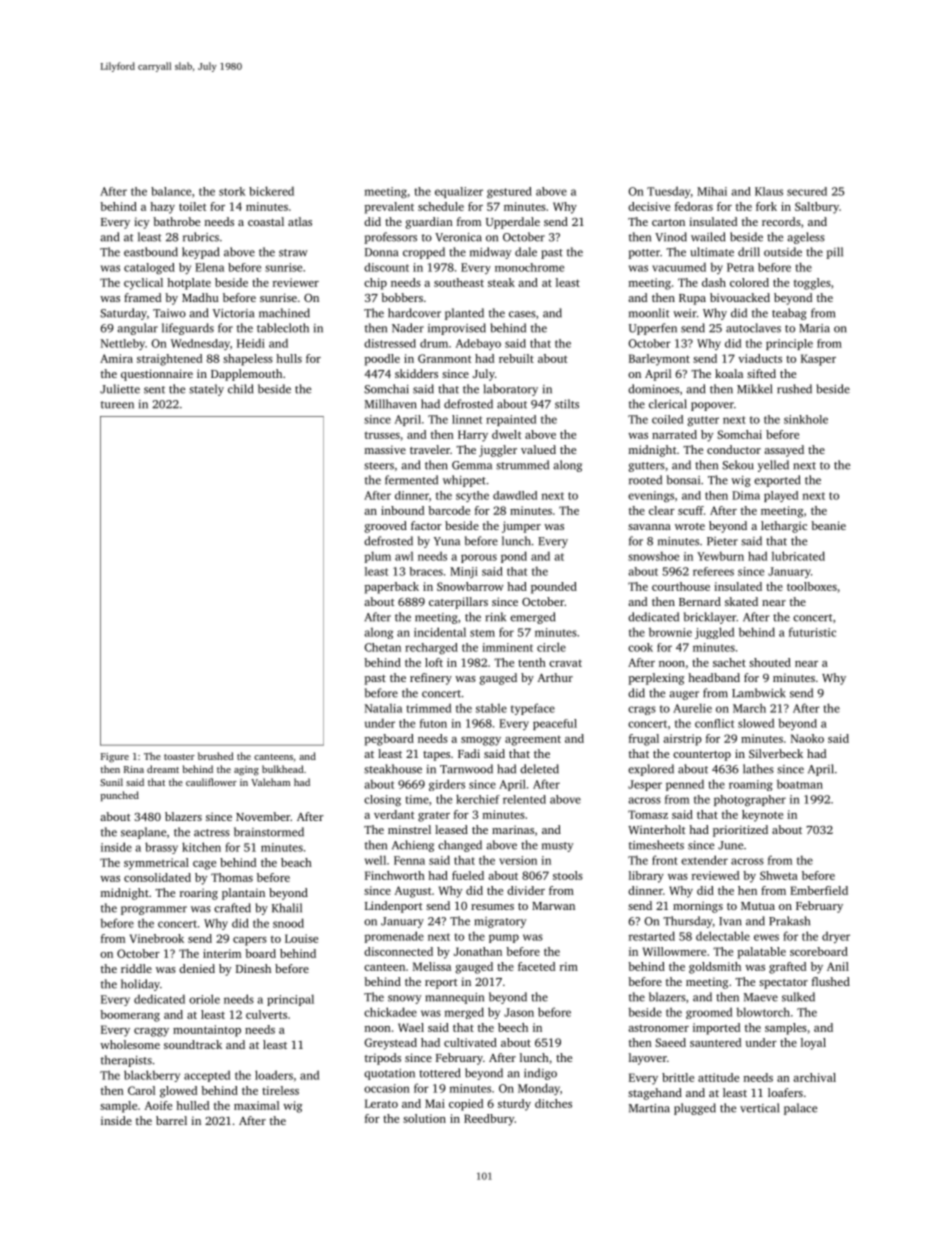  I want to click on boatman, so click(800, 784).
